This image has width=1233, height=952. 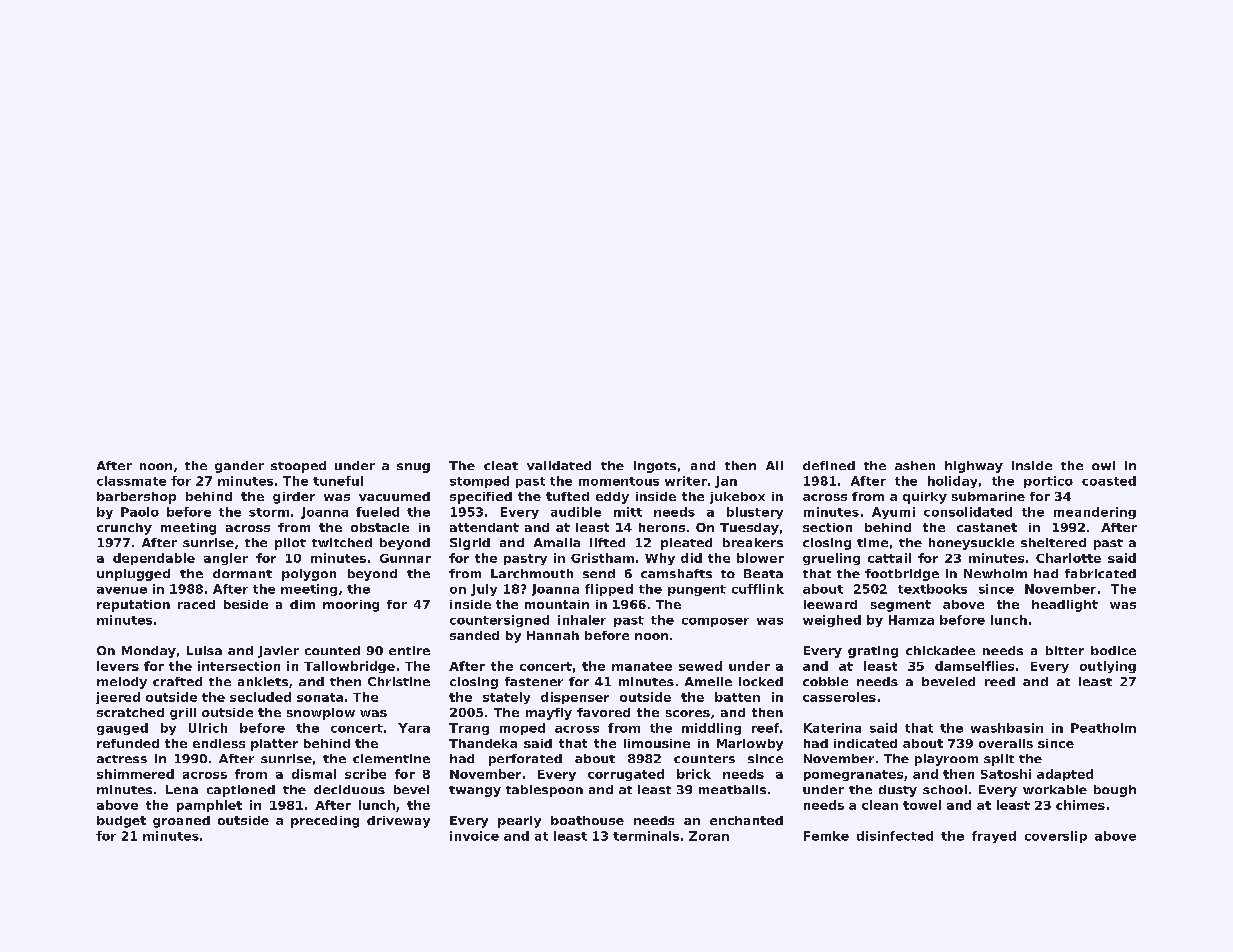 What do you see at coordinates (726, 482) in the image?
I see `Jan` at bounding box center [726, 482].
